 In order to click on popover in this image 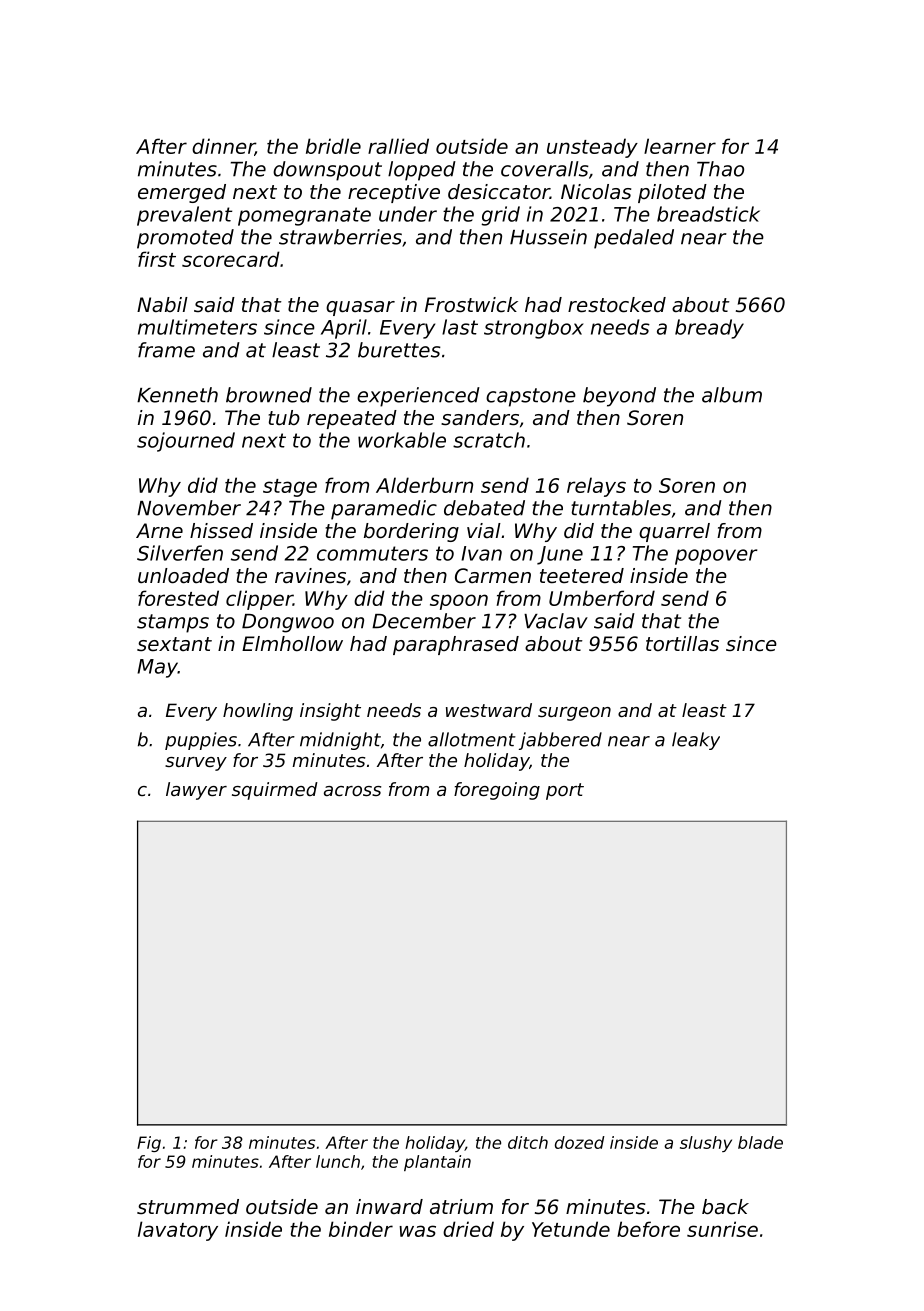, I will do `click(716, 557)`.
